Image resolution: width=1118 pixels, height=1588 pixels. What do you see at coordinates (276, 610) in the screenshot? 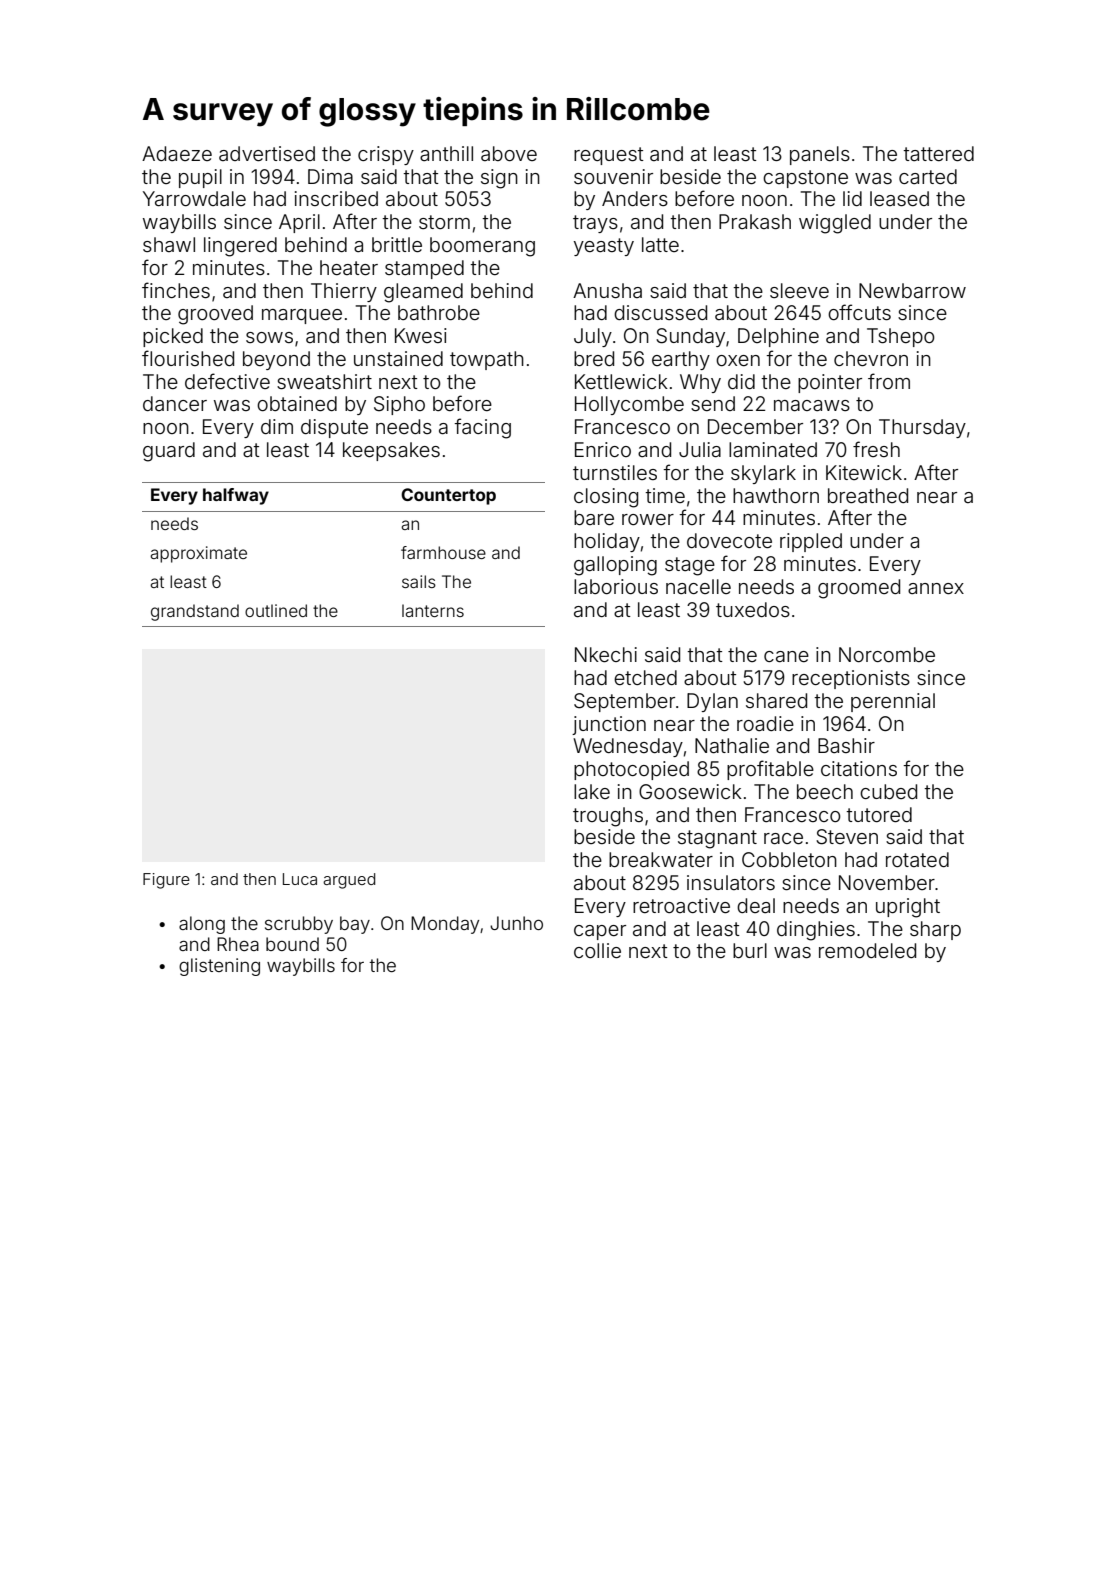
I see `outlined` at bounding box center [276, 610].
